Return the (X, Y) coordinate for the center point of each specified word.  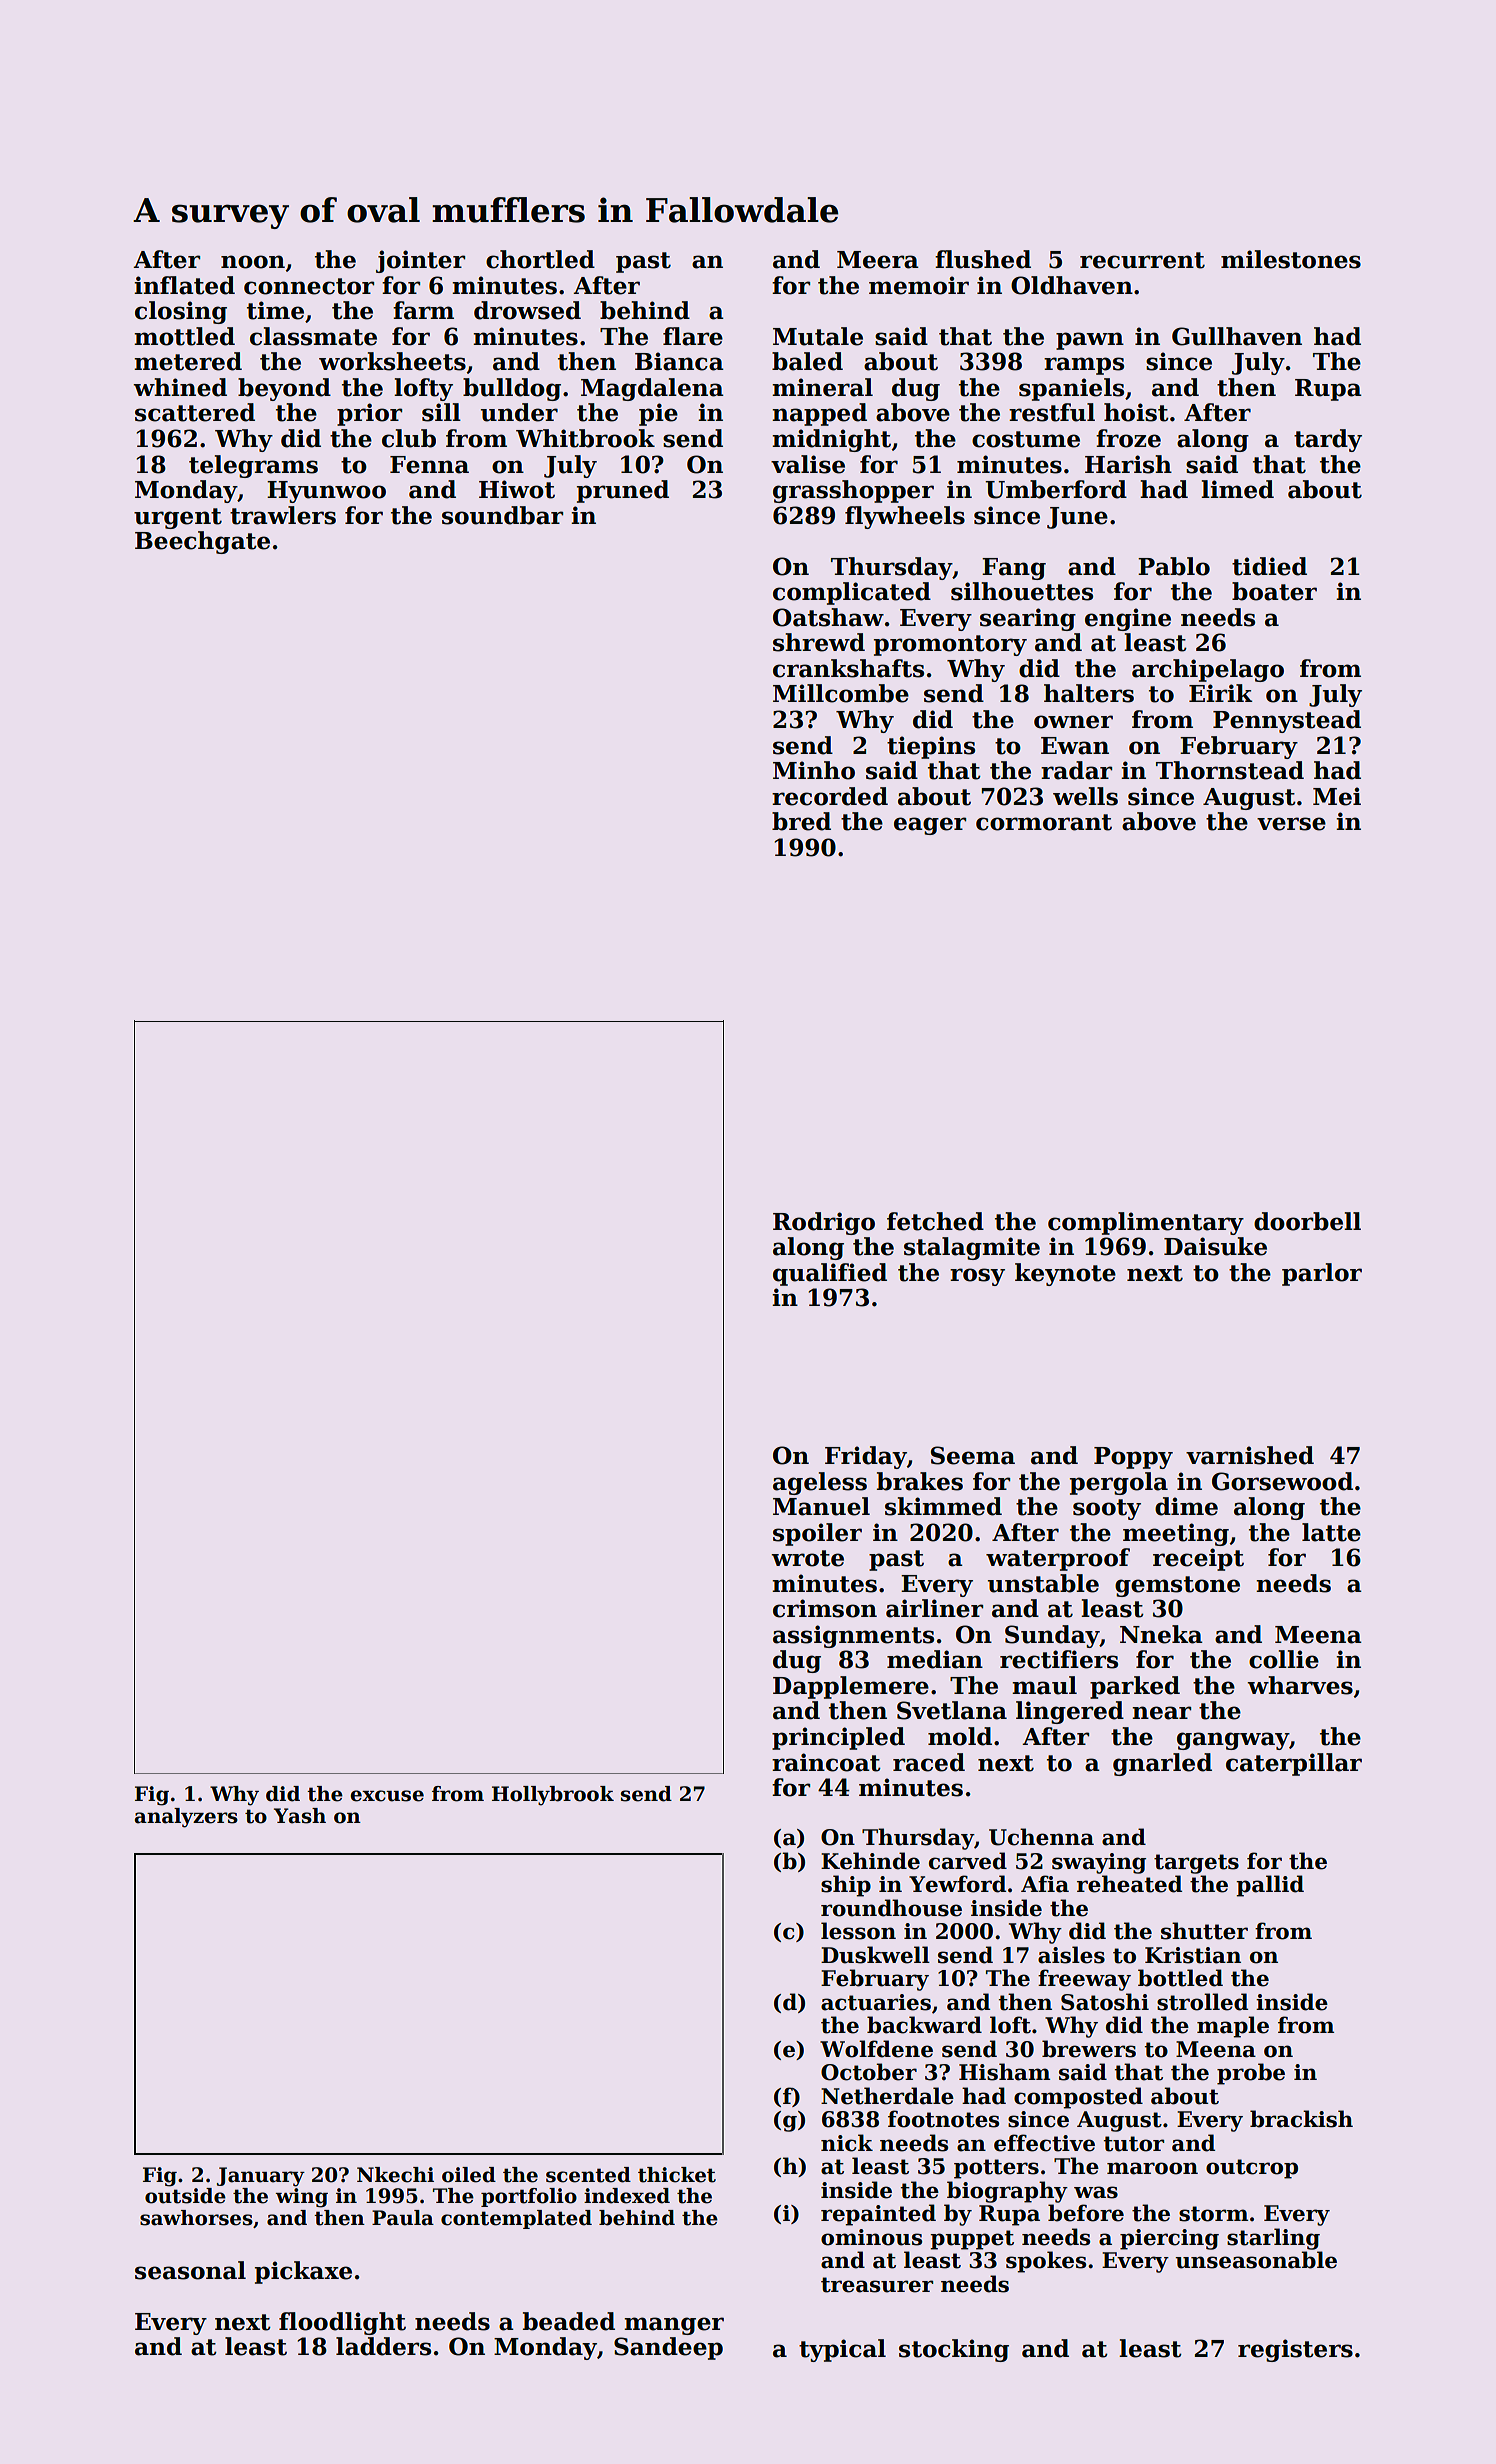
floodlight (342, 2323)
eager (930, 826)
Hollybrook (553, 1796)
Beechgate (202, 542)
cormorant (1044, 822)
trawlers (283, 515)
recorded (830, 796)
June (1077, 518)
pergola (1119, 1483)
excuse (387, 1796)
